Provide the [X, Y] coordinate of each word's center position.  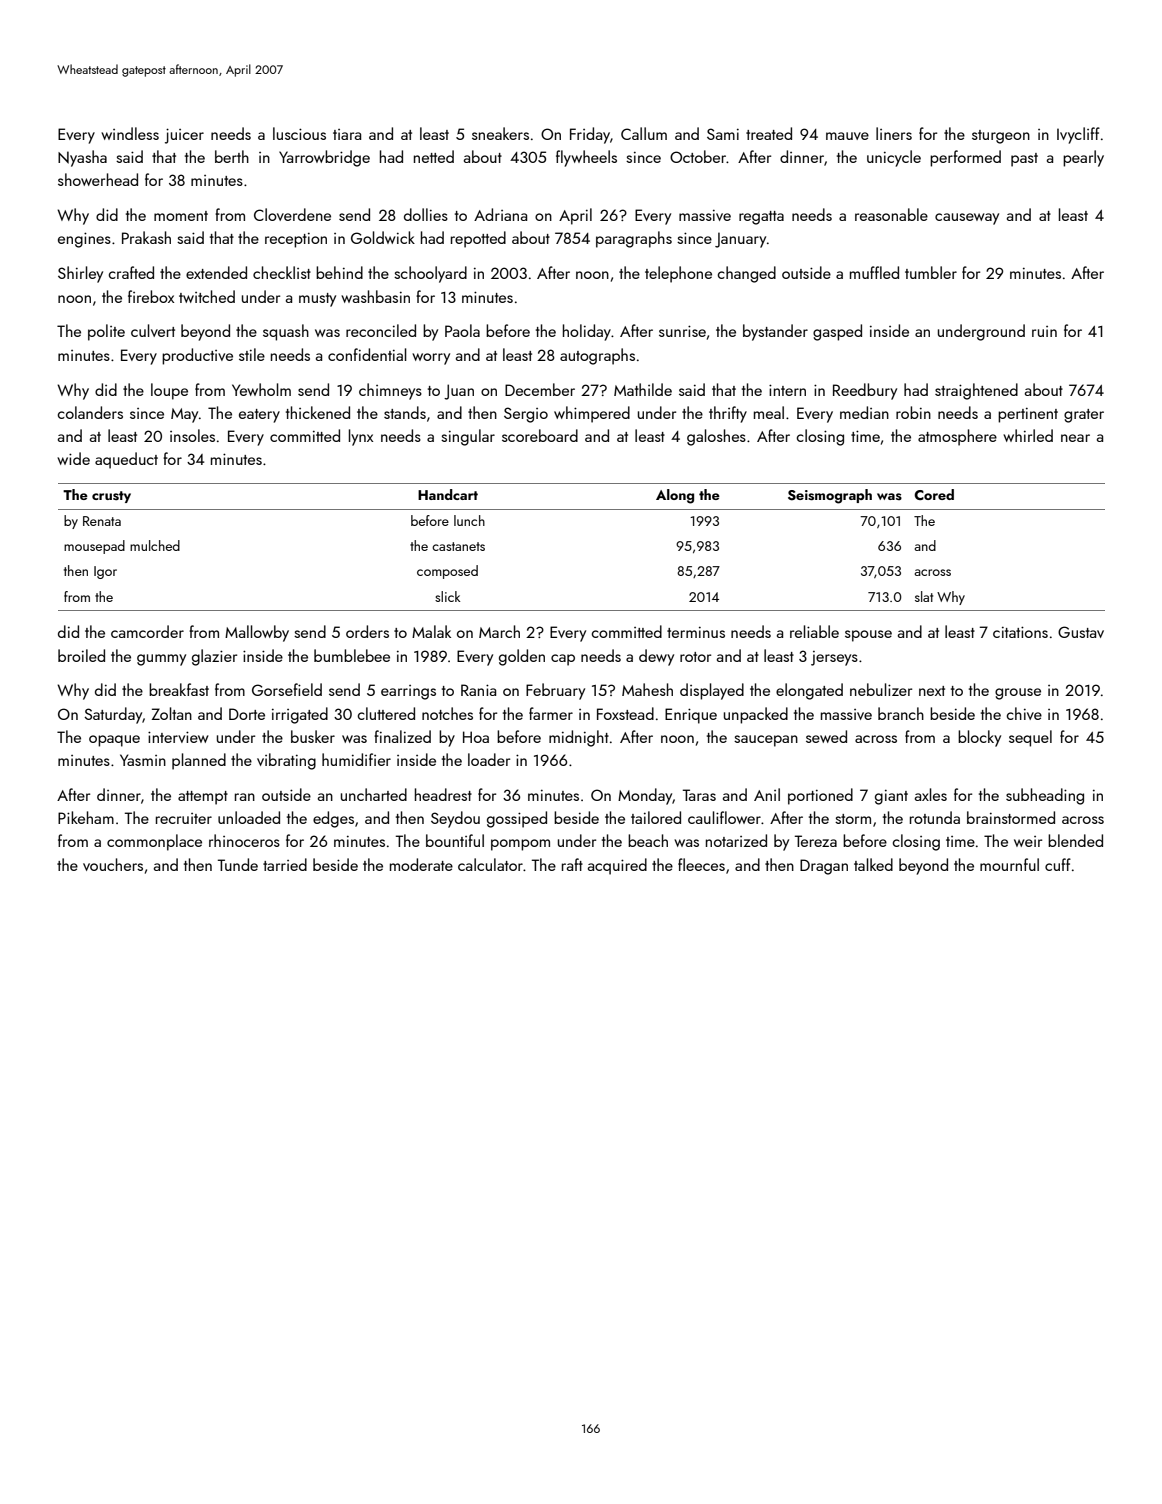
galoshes [716, 437]
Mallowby [257, 633]
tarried [285, 864]
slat [924, 596]
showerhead [98, 179]
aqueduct [126, 460]
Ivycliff [1078, 135]
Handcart [448, 494]
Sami [723, 134]
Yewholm [261, 389]
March [499, 631]
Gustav [1081, 632]
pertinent [1028, 415]
